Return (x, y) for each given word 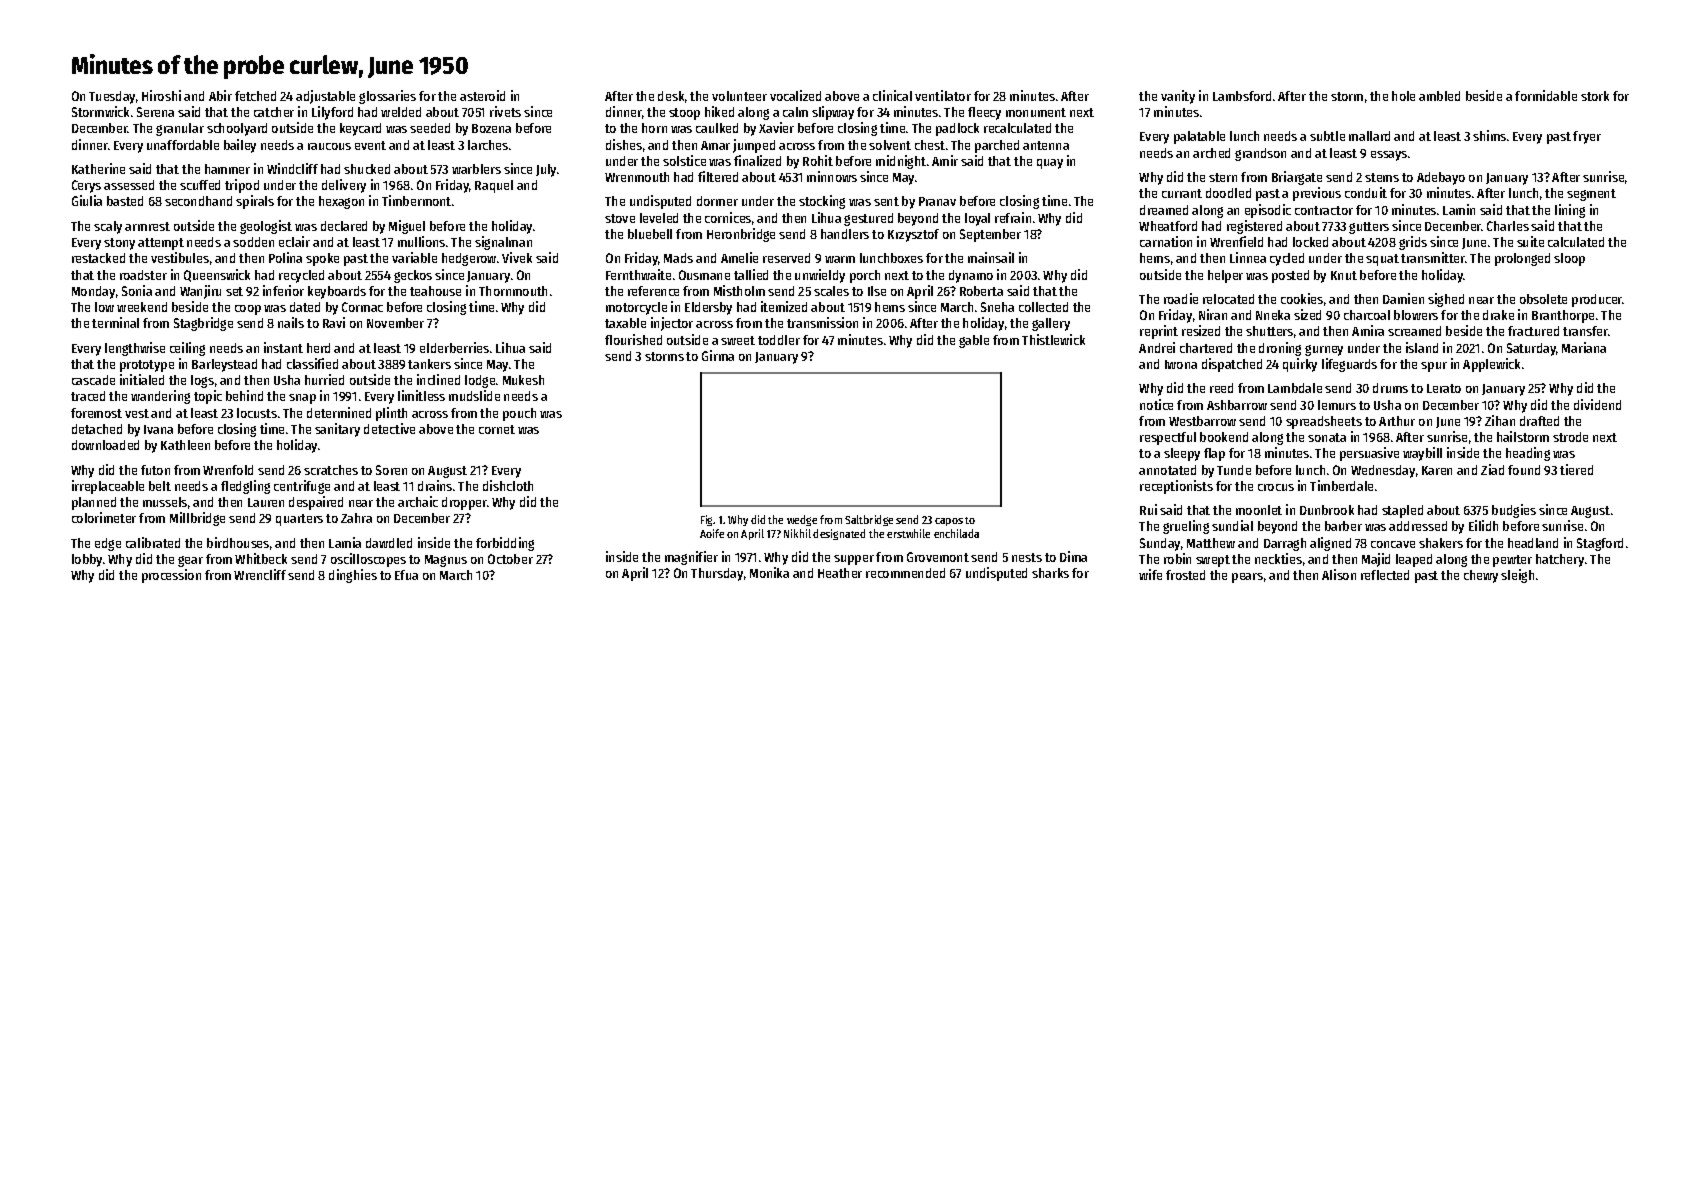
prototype (147, 366)
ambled (1439, 96)
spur (1434, 367)
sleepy (1182, 454)
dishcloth (508, 485)
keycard (360, 129)
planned (94, 503)
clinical (892, 95)
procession (171, 576)
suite (1530, 241)
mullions (421, 241)
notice (1156, 404)
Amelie (739, 257)
